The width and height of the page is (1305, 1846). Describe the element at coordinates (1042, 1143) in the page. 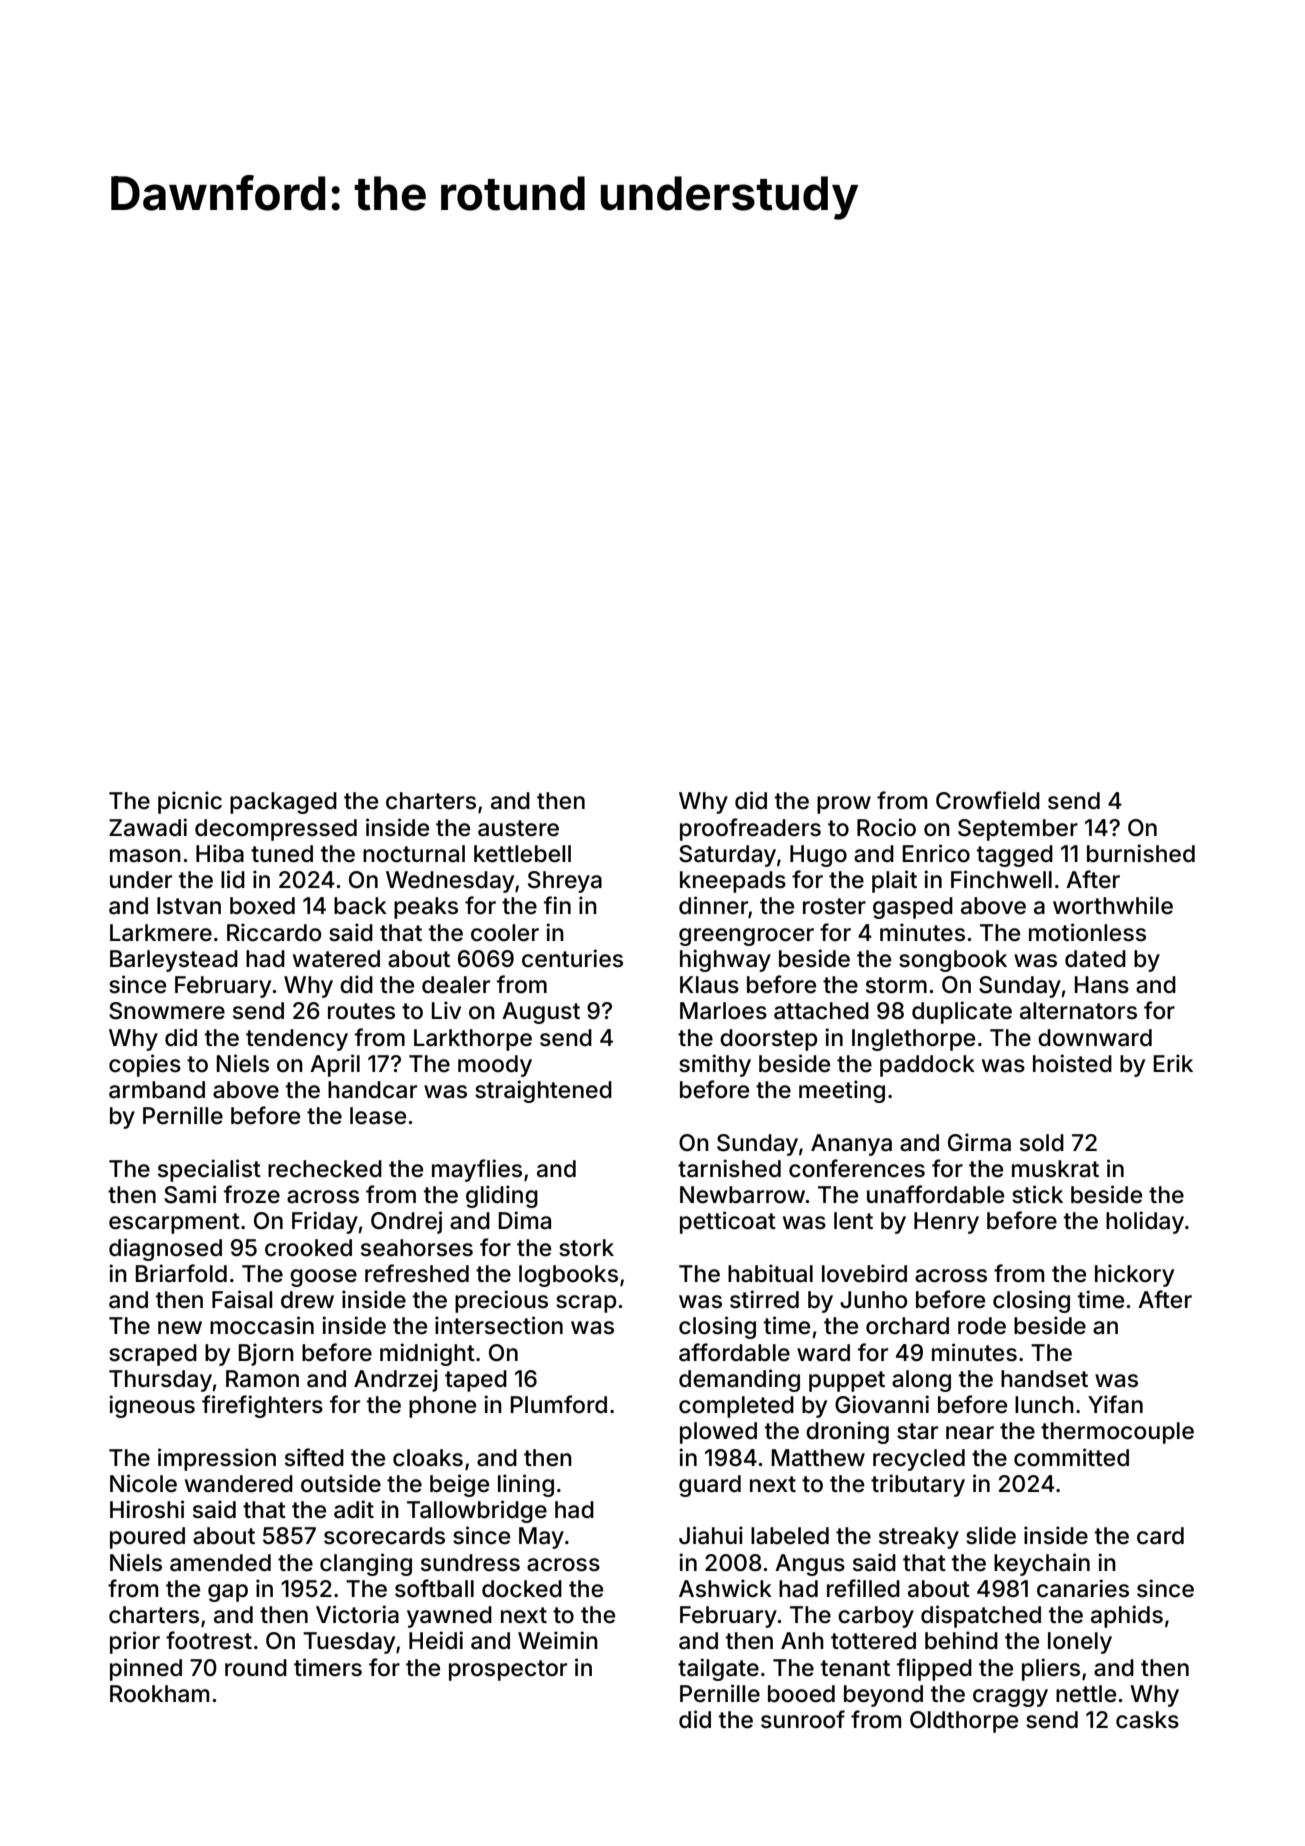

I see `sold` at that location.
